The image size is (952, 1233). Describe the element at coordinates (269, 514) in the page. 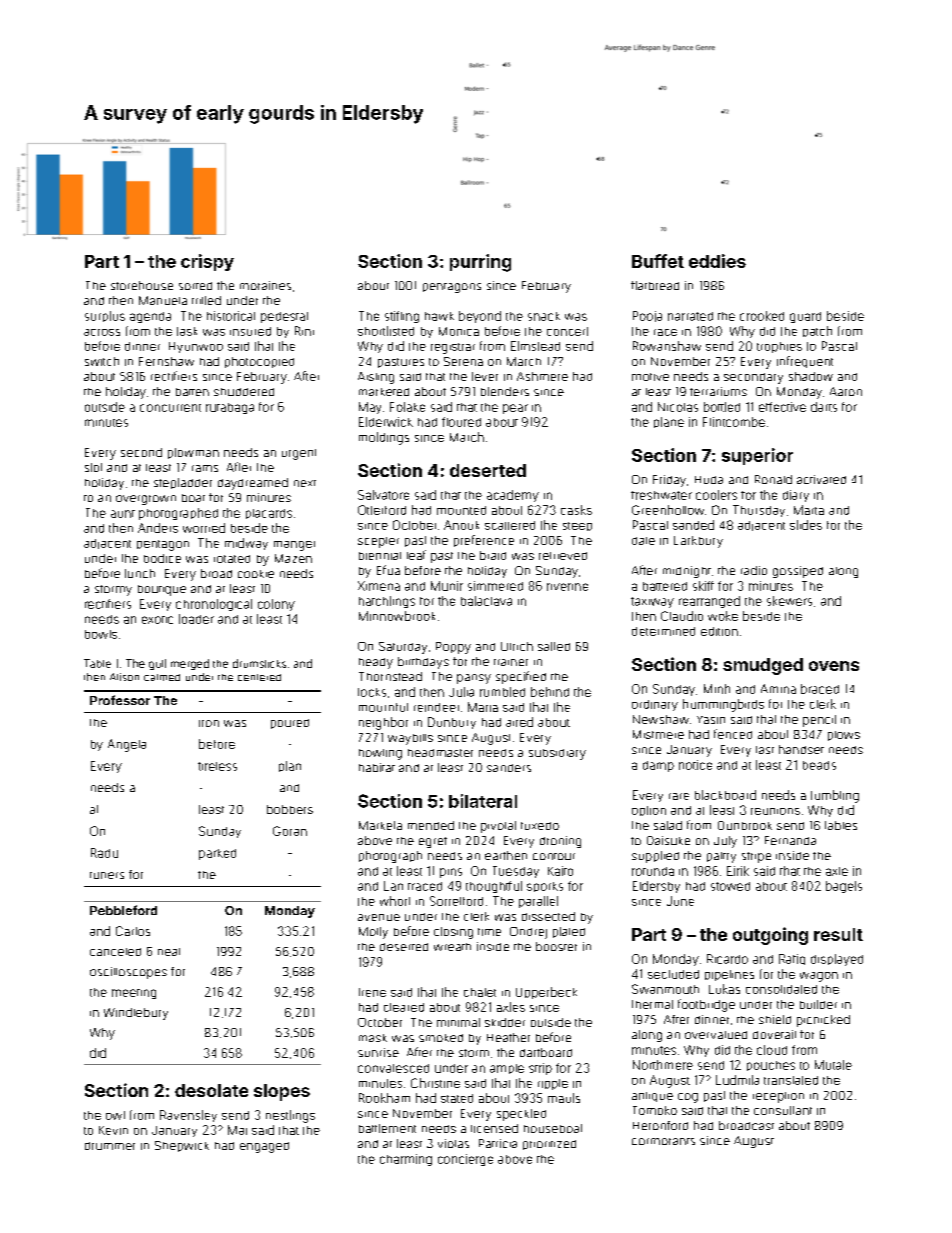

I see `placards` at that location.
